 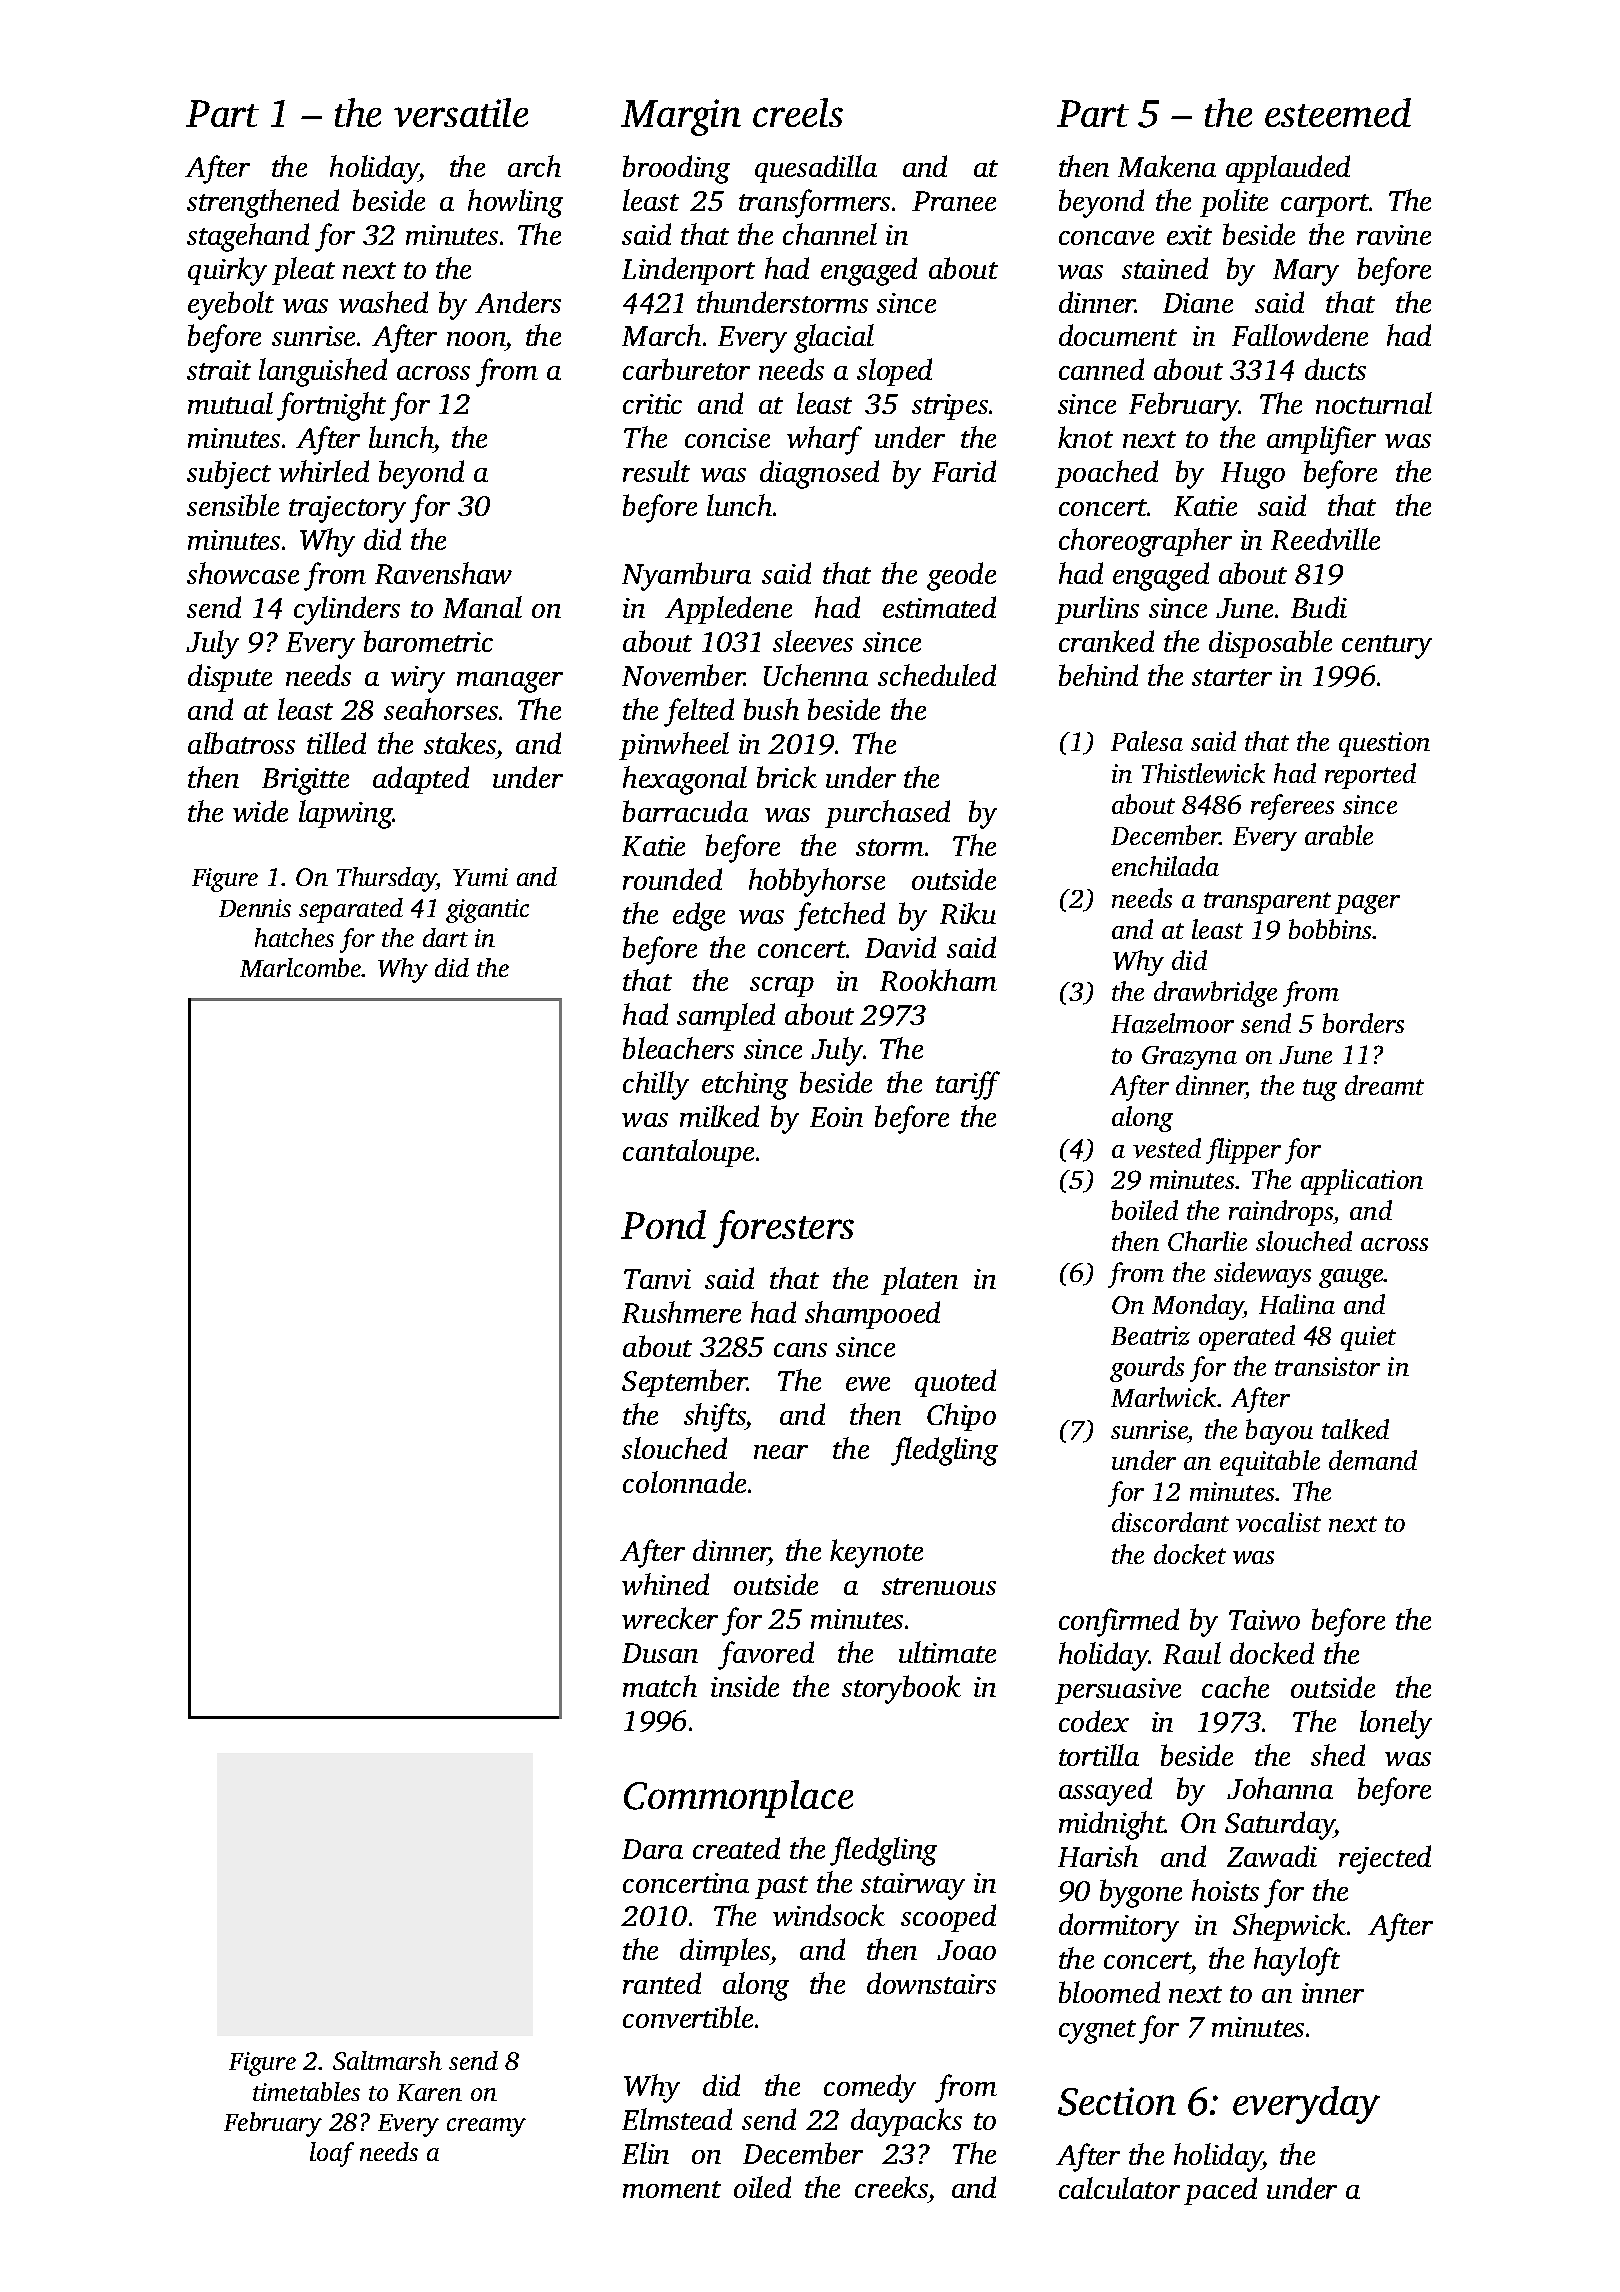 What do you see at coordinates (1387, 647) in the page?
I see `century` at bounding box center [1387, 647].
